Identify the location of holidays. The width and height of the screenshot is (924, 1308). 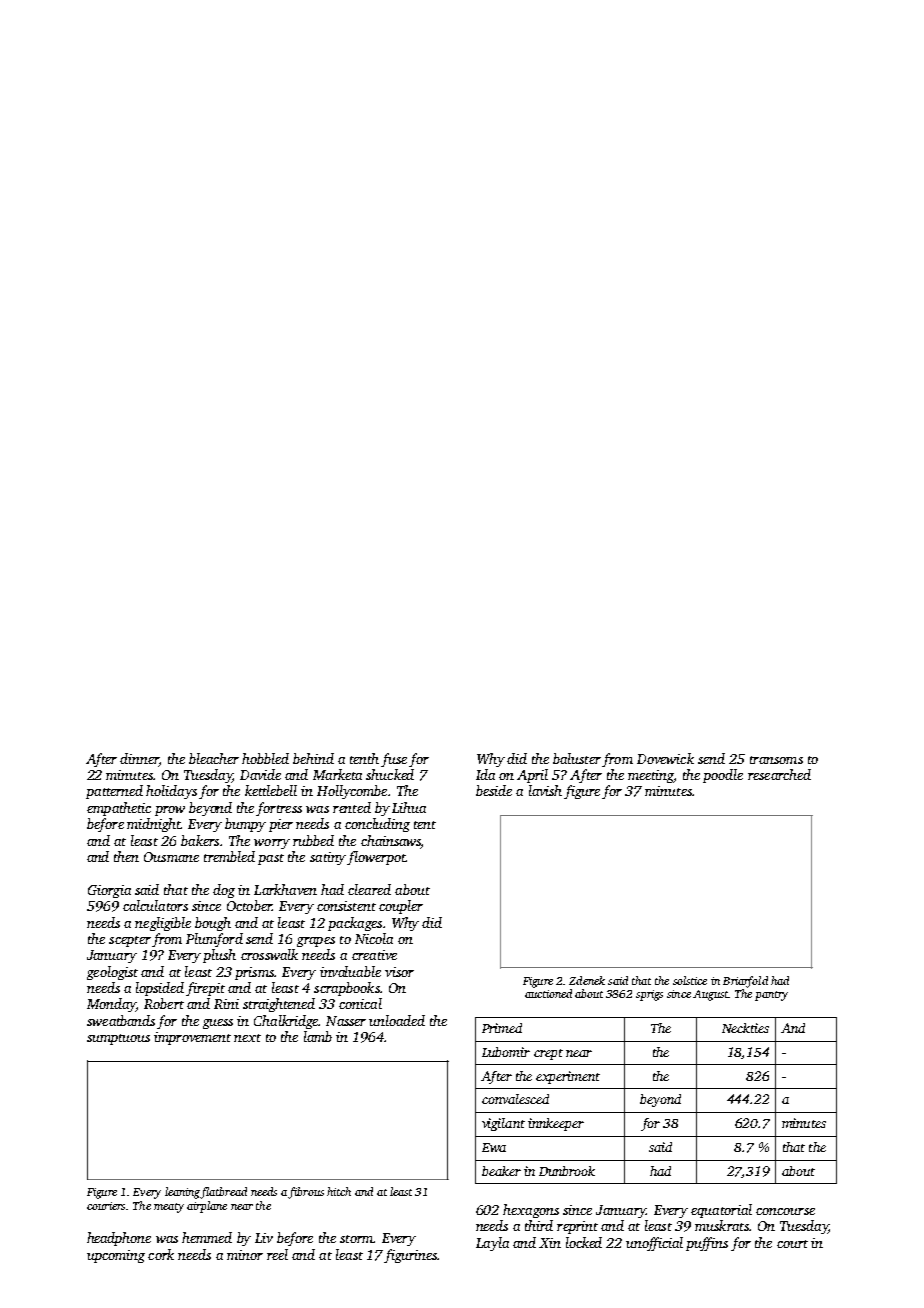
(171, 792).
